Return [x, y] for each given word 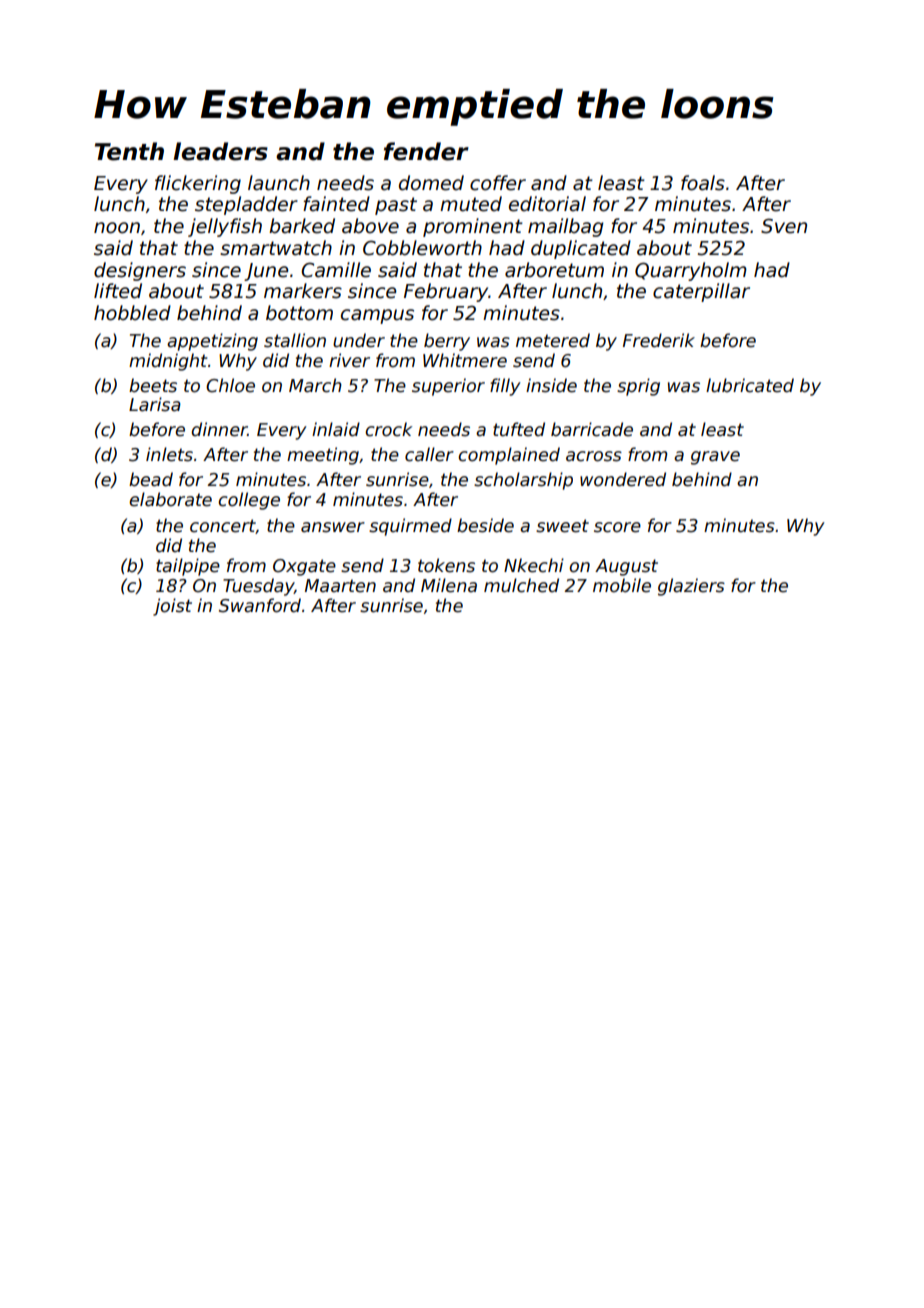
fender [426, 151]
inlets [169, 454]
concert [223, 526]
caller [429, 454]
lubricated [750, 385]
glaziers [691, 587]
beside [485, 525]
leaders [220, 151]
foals [703, 183]
